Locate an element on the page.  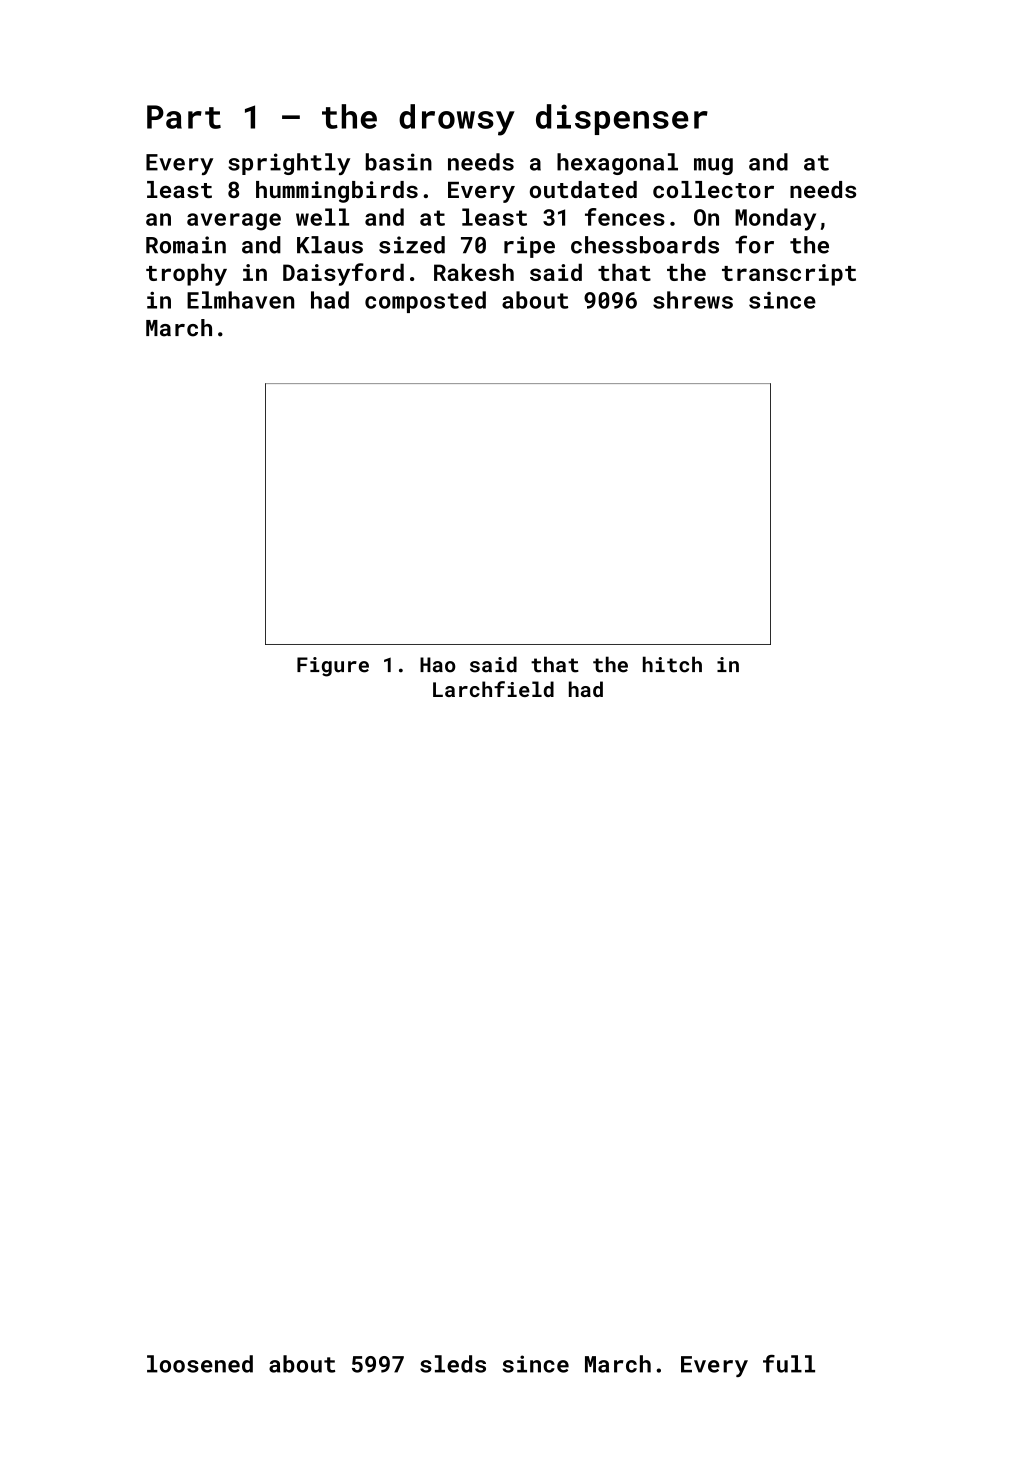
loosened is located at coordinates (200, 1364).
